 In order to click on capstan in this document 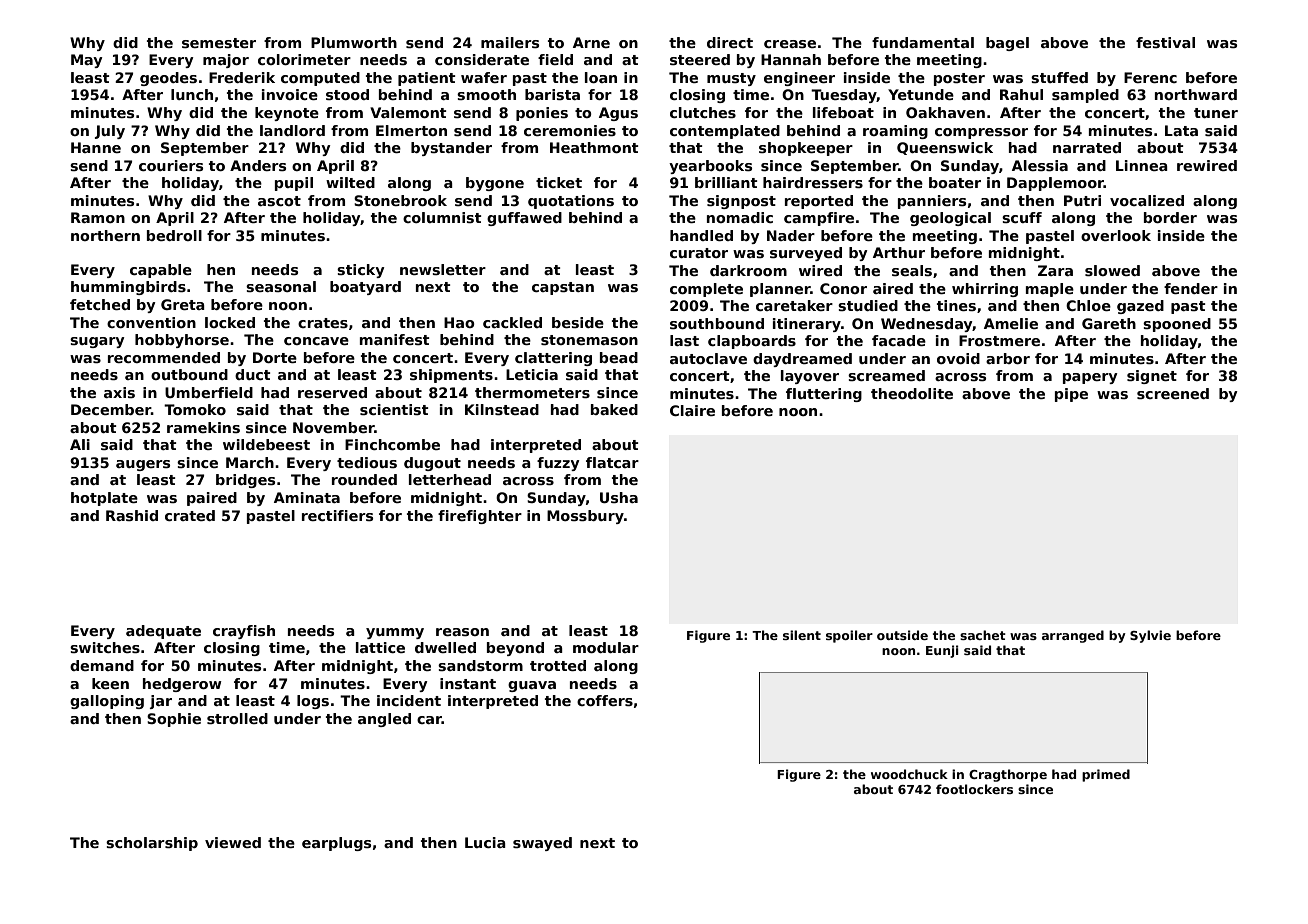, I will do `click(563, 288)`.
